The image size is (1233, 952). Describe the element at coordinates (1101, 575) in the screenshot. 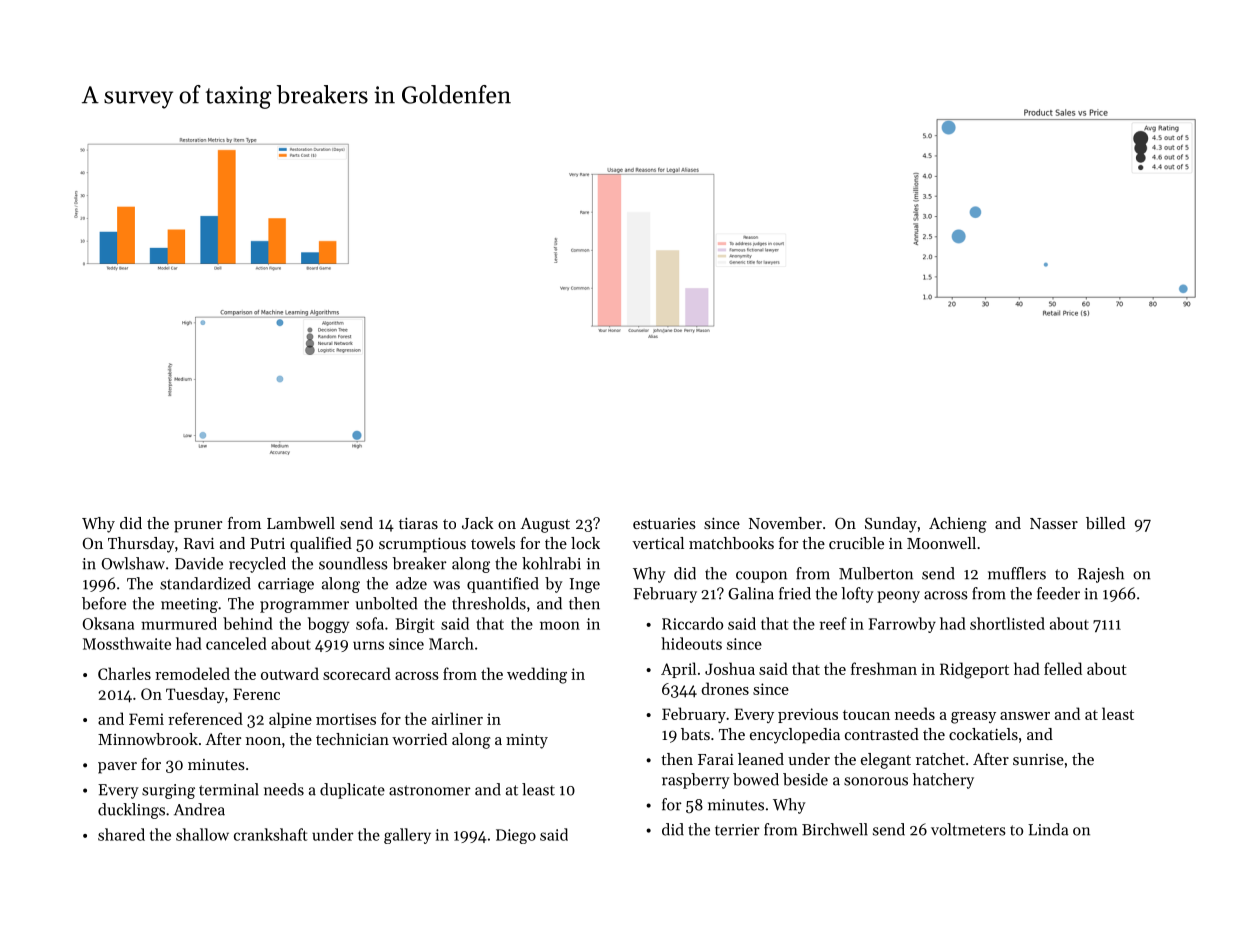

I see `Rajesh` at that location.
